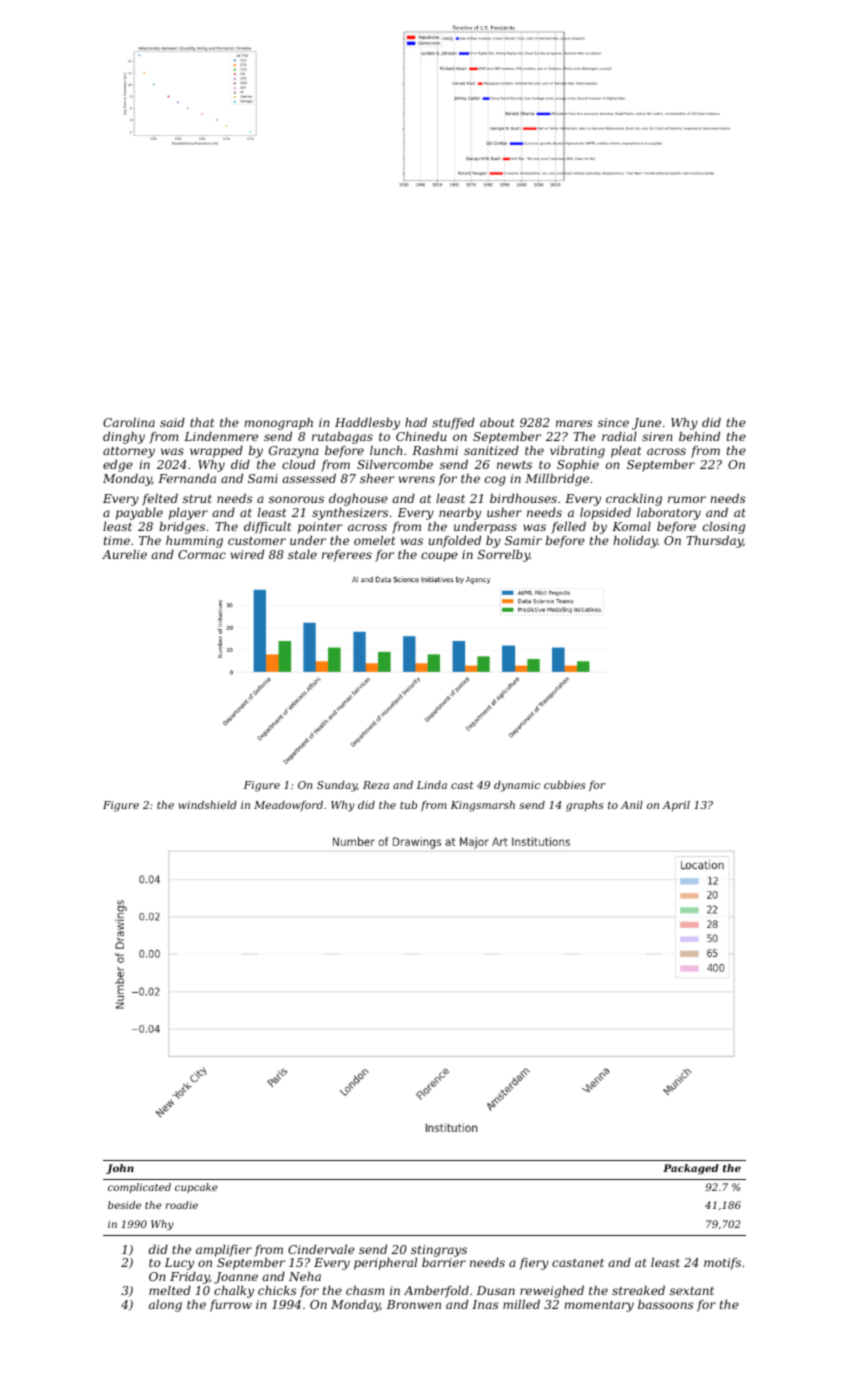  I want to click on windshield, so click(207, 805).
